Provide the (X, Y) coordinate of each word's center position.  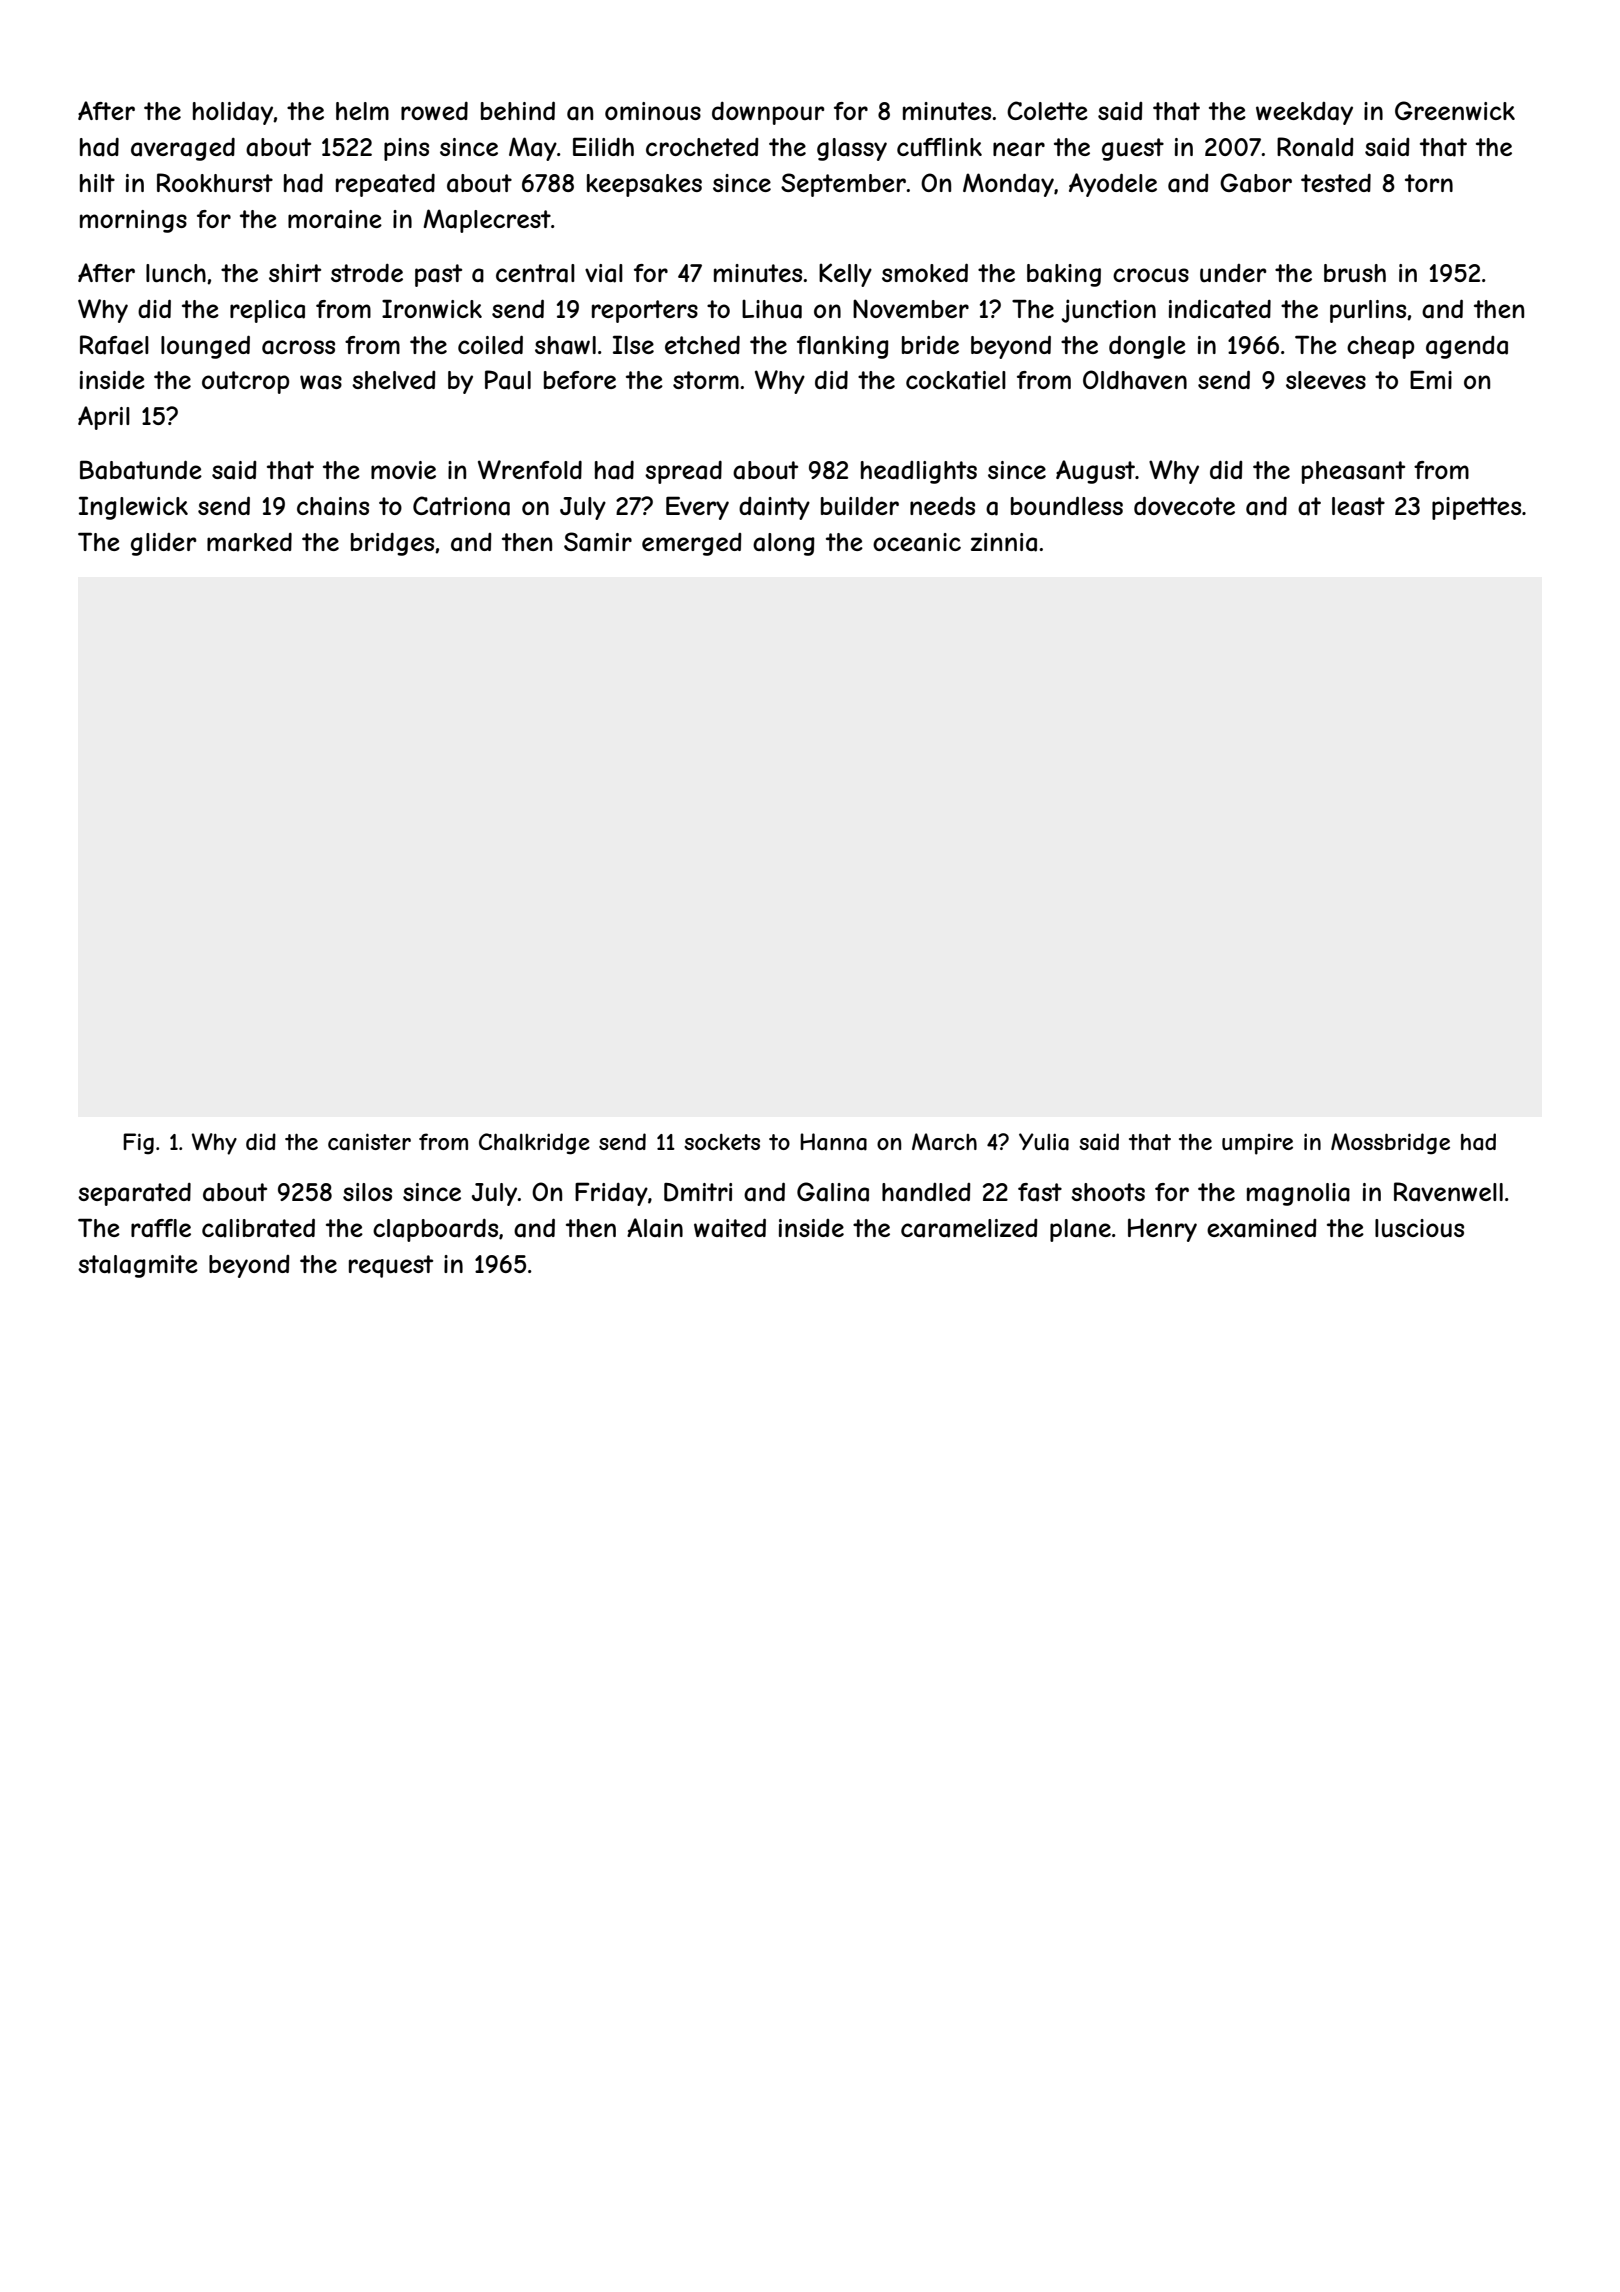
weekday (1304, 113)
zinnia (1004, 542)
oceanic (917, 542)
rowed (434, 111)
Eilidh (603, 146)
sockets (722, 1142)
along (784, 544)
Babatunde (141, 470)
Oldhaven (1135, 380)
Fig (138, 1144)
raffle (161, 1228)
